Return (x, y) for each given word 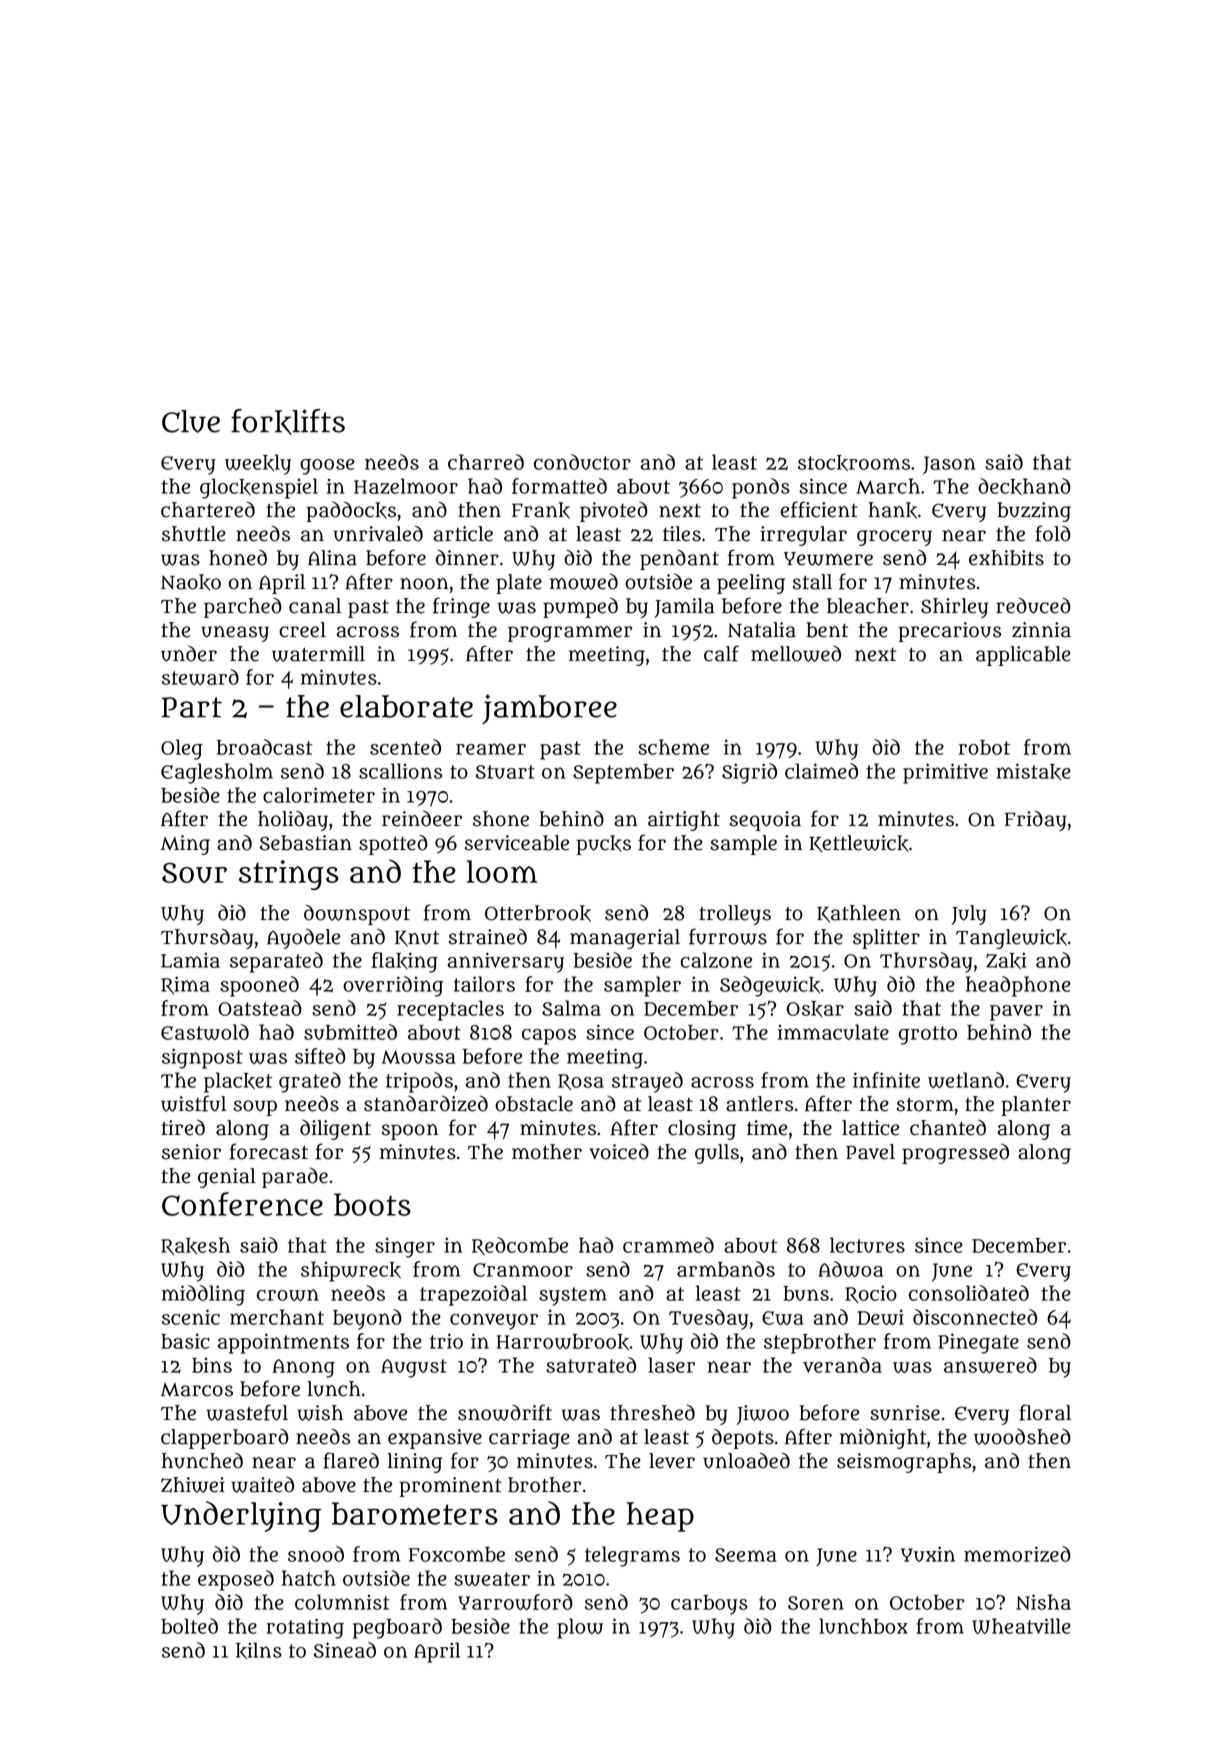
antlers (759, 1104)
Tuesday (709, 1319)
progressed (955, 1154)
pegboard (397, 1628)
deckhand (1024, 486)
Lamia (190, 960)
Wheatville (1021, 1626)
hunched (202, 1460)
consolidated (969, 1293)
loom (502, 871)
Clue (191, 421)
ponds (761, 488)
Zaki (1006, 960)
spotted (393, 845)
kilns (259, 1650)
